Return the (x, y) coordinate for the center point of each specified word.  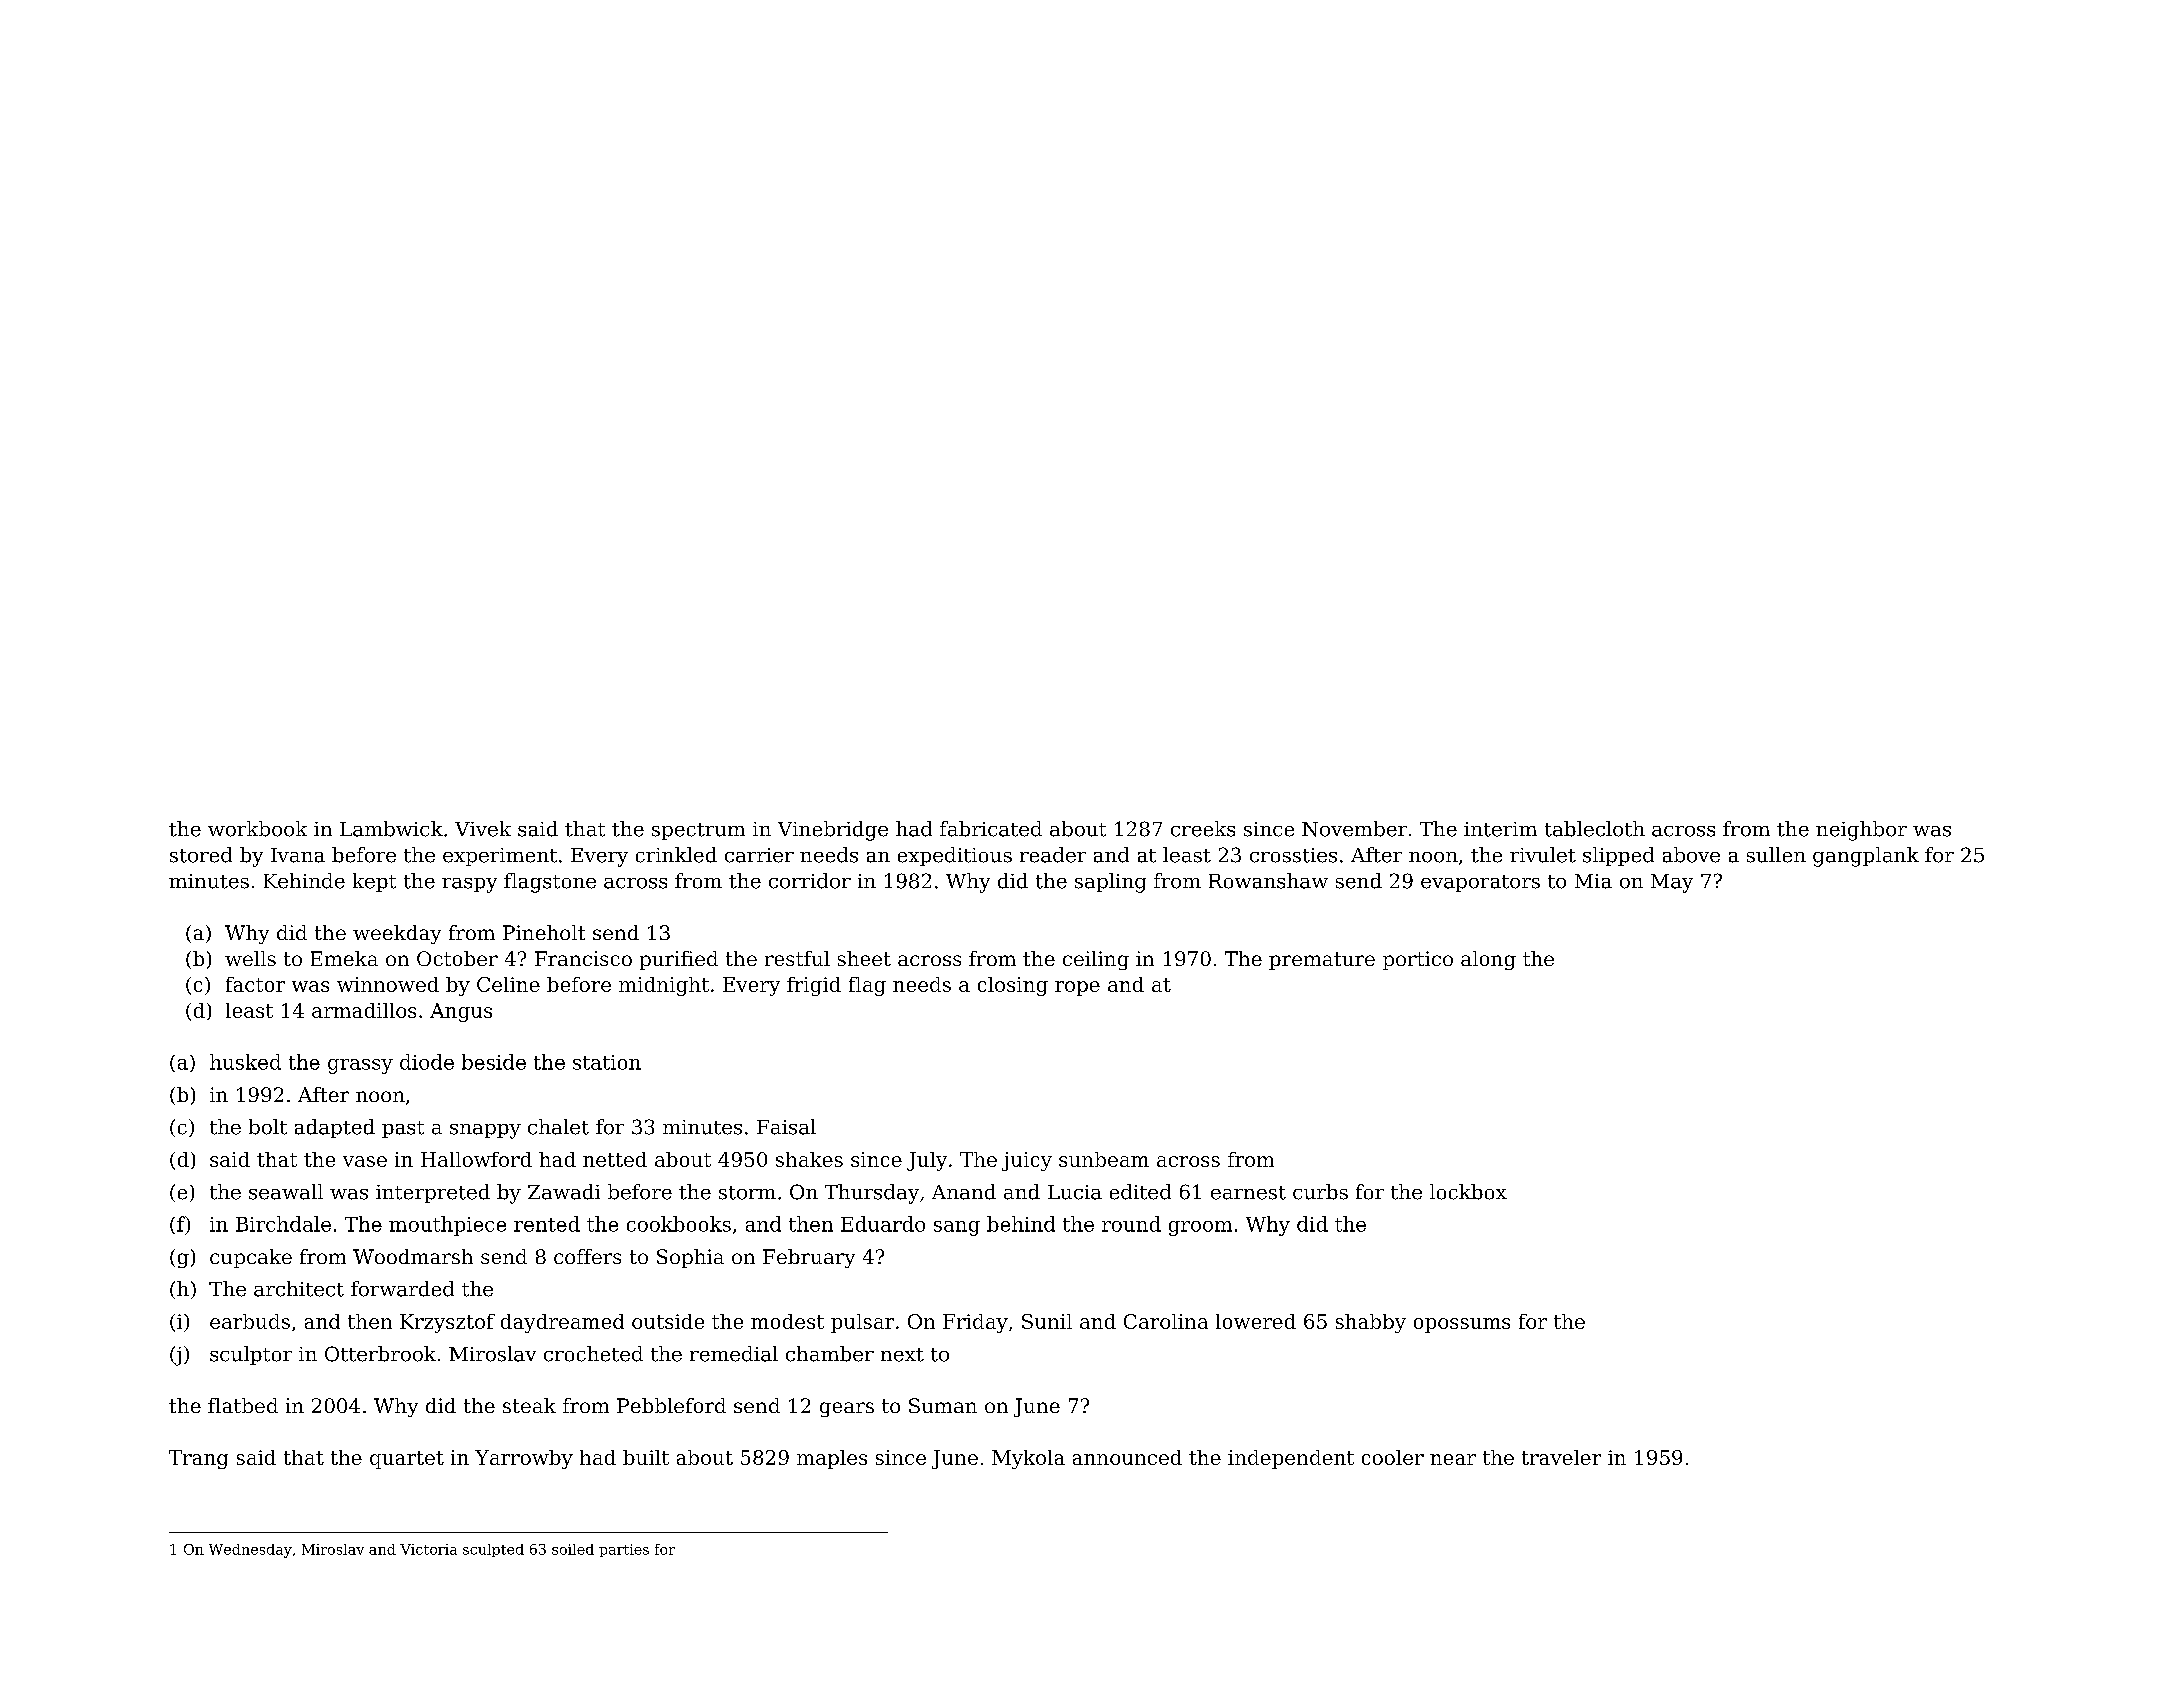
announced (1127, 1457)
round (1131, 1224)
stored (201, 855)
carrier (759, 855)
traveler (1561, 1457)
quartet (407, 1460)
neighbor (1861, 831)
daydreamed (562, 1323)
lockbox (1468, 1192)
